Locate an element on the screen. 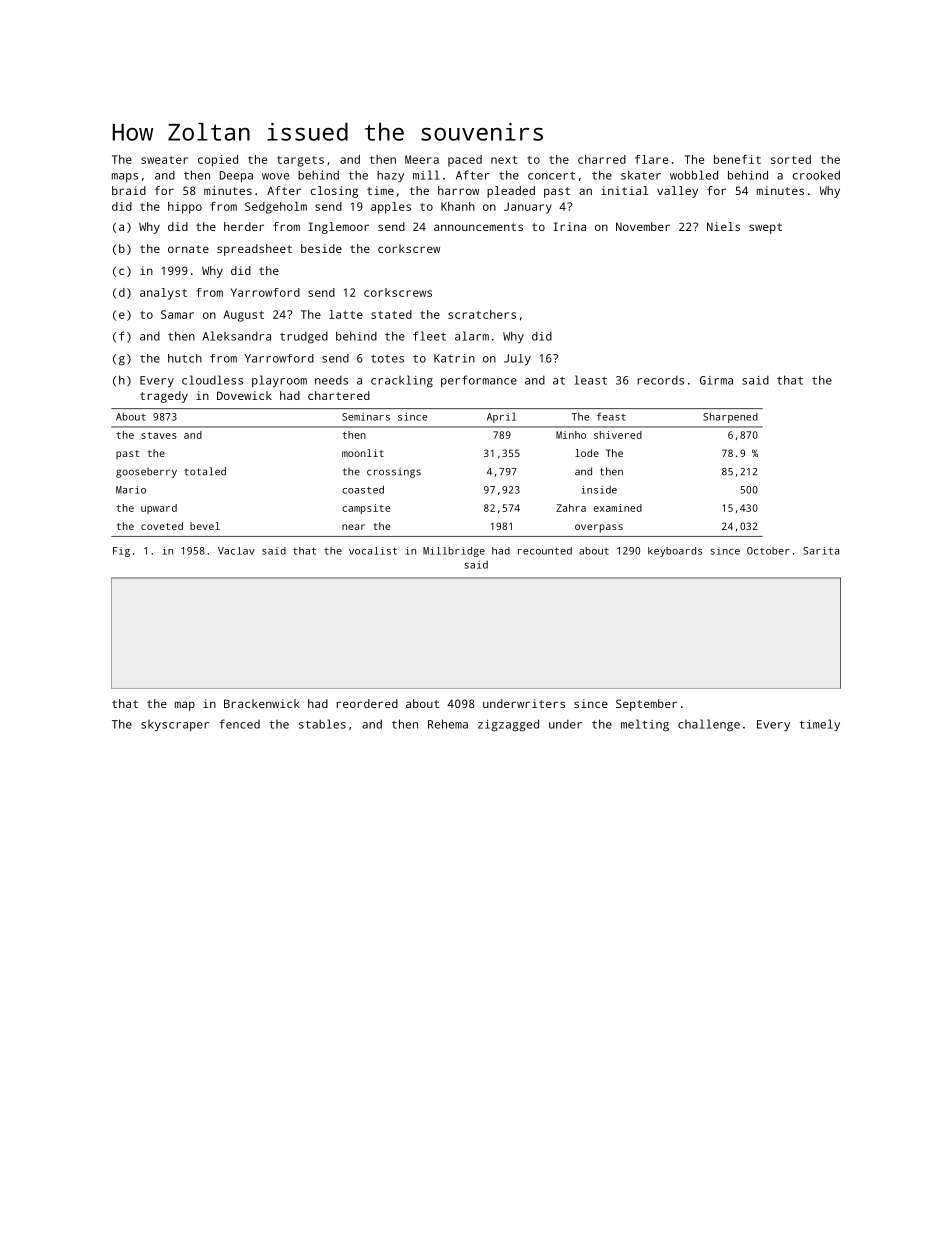 The height and width of the screenshot is (1233, 952). performance is located at coordinates (479, 381).
